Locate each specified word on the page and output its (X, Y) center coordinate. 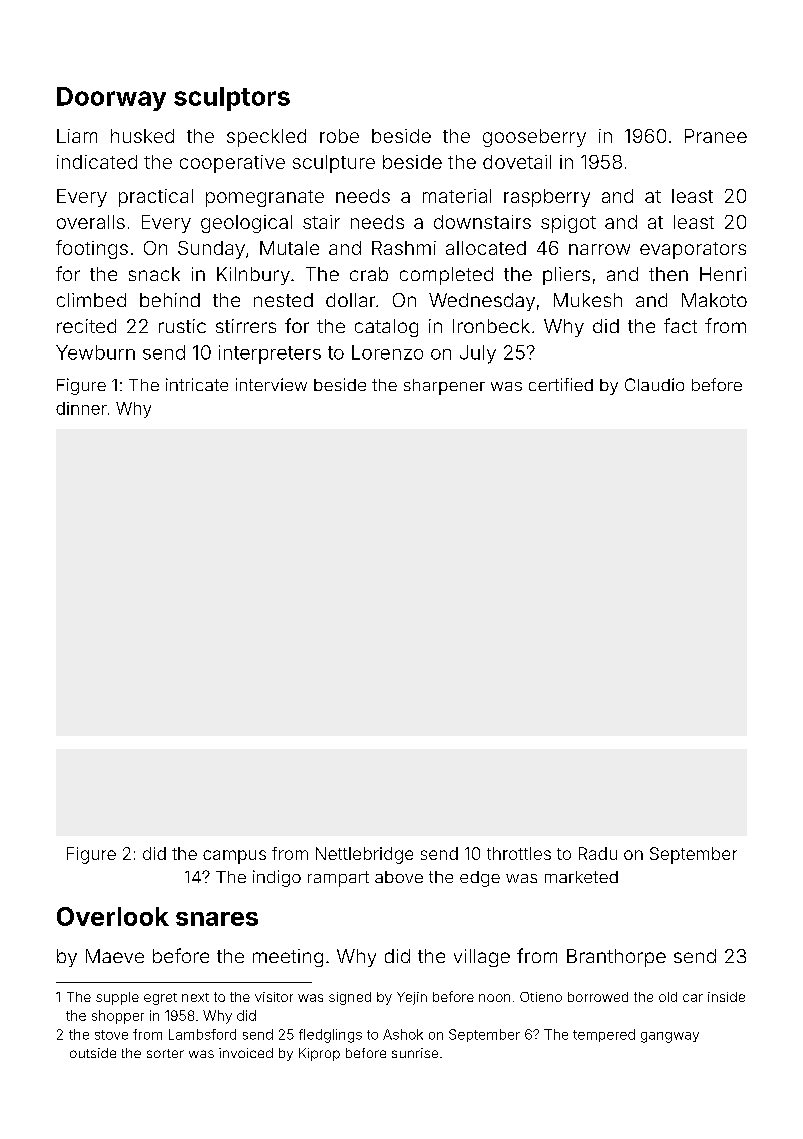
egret (160, 999)
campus (234, 857)
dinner (81, 408)
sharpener (444, 387)
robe (339, 136)
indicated (97, 162)
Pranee (716, 136)
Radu (598, 853)
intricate (197, 384)
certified (561, 384)
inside (726, 997)
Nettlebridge (364, 855)
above (399, 877)
